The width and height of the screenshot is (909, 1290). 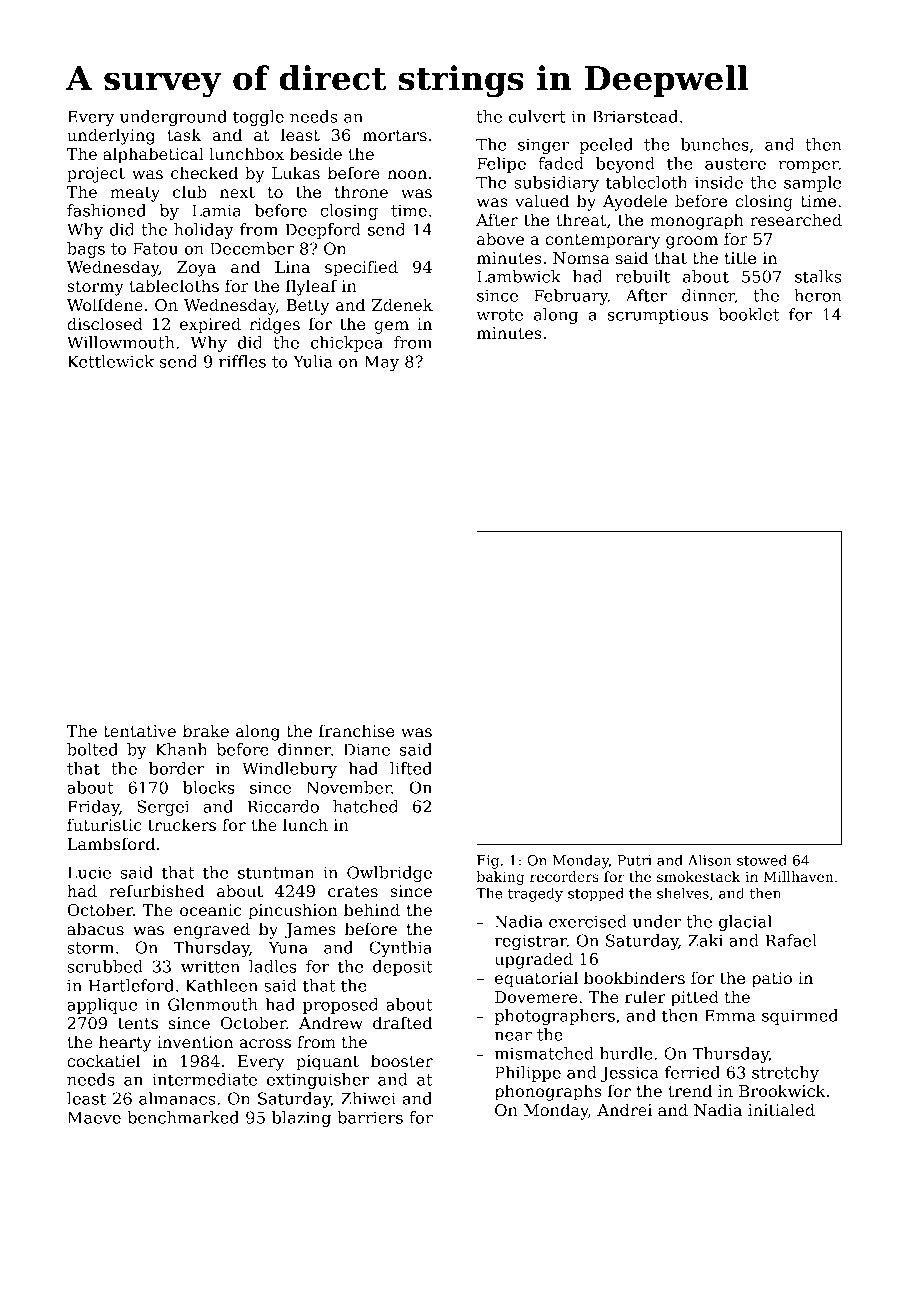 What do you see at coordinates (184, 134) in the screenshot?
I see `task` at bounding box center [184, 134].
